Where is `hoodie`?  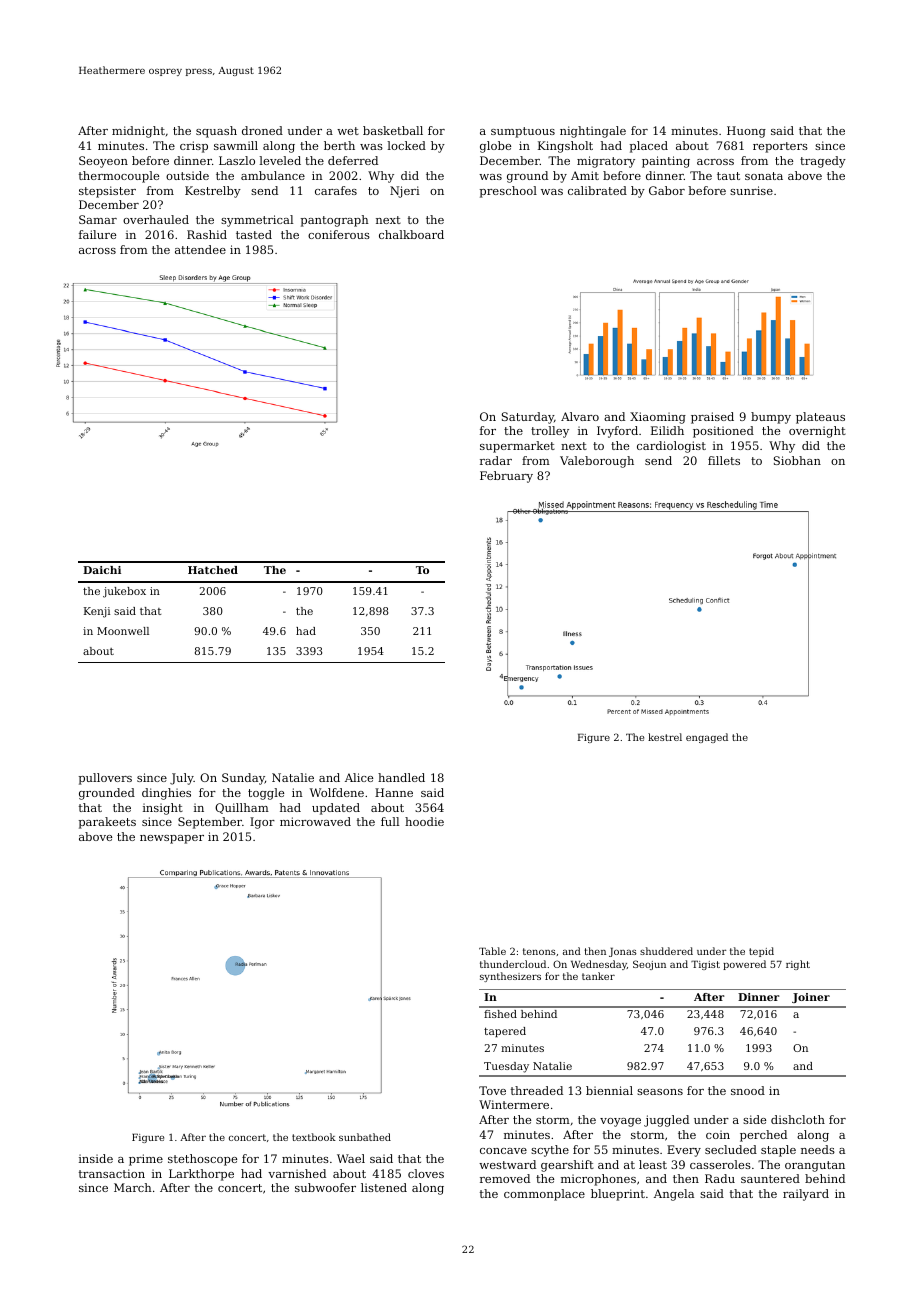 hoodie is located at coordinates (424, 821).
